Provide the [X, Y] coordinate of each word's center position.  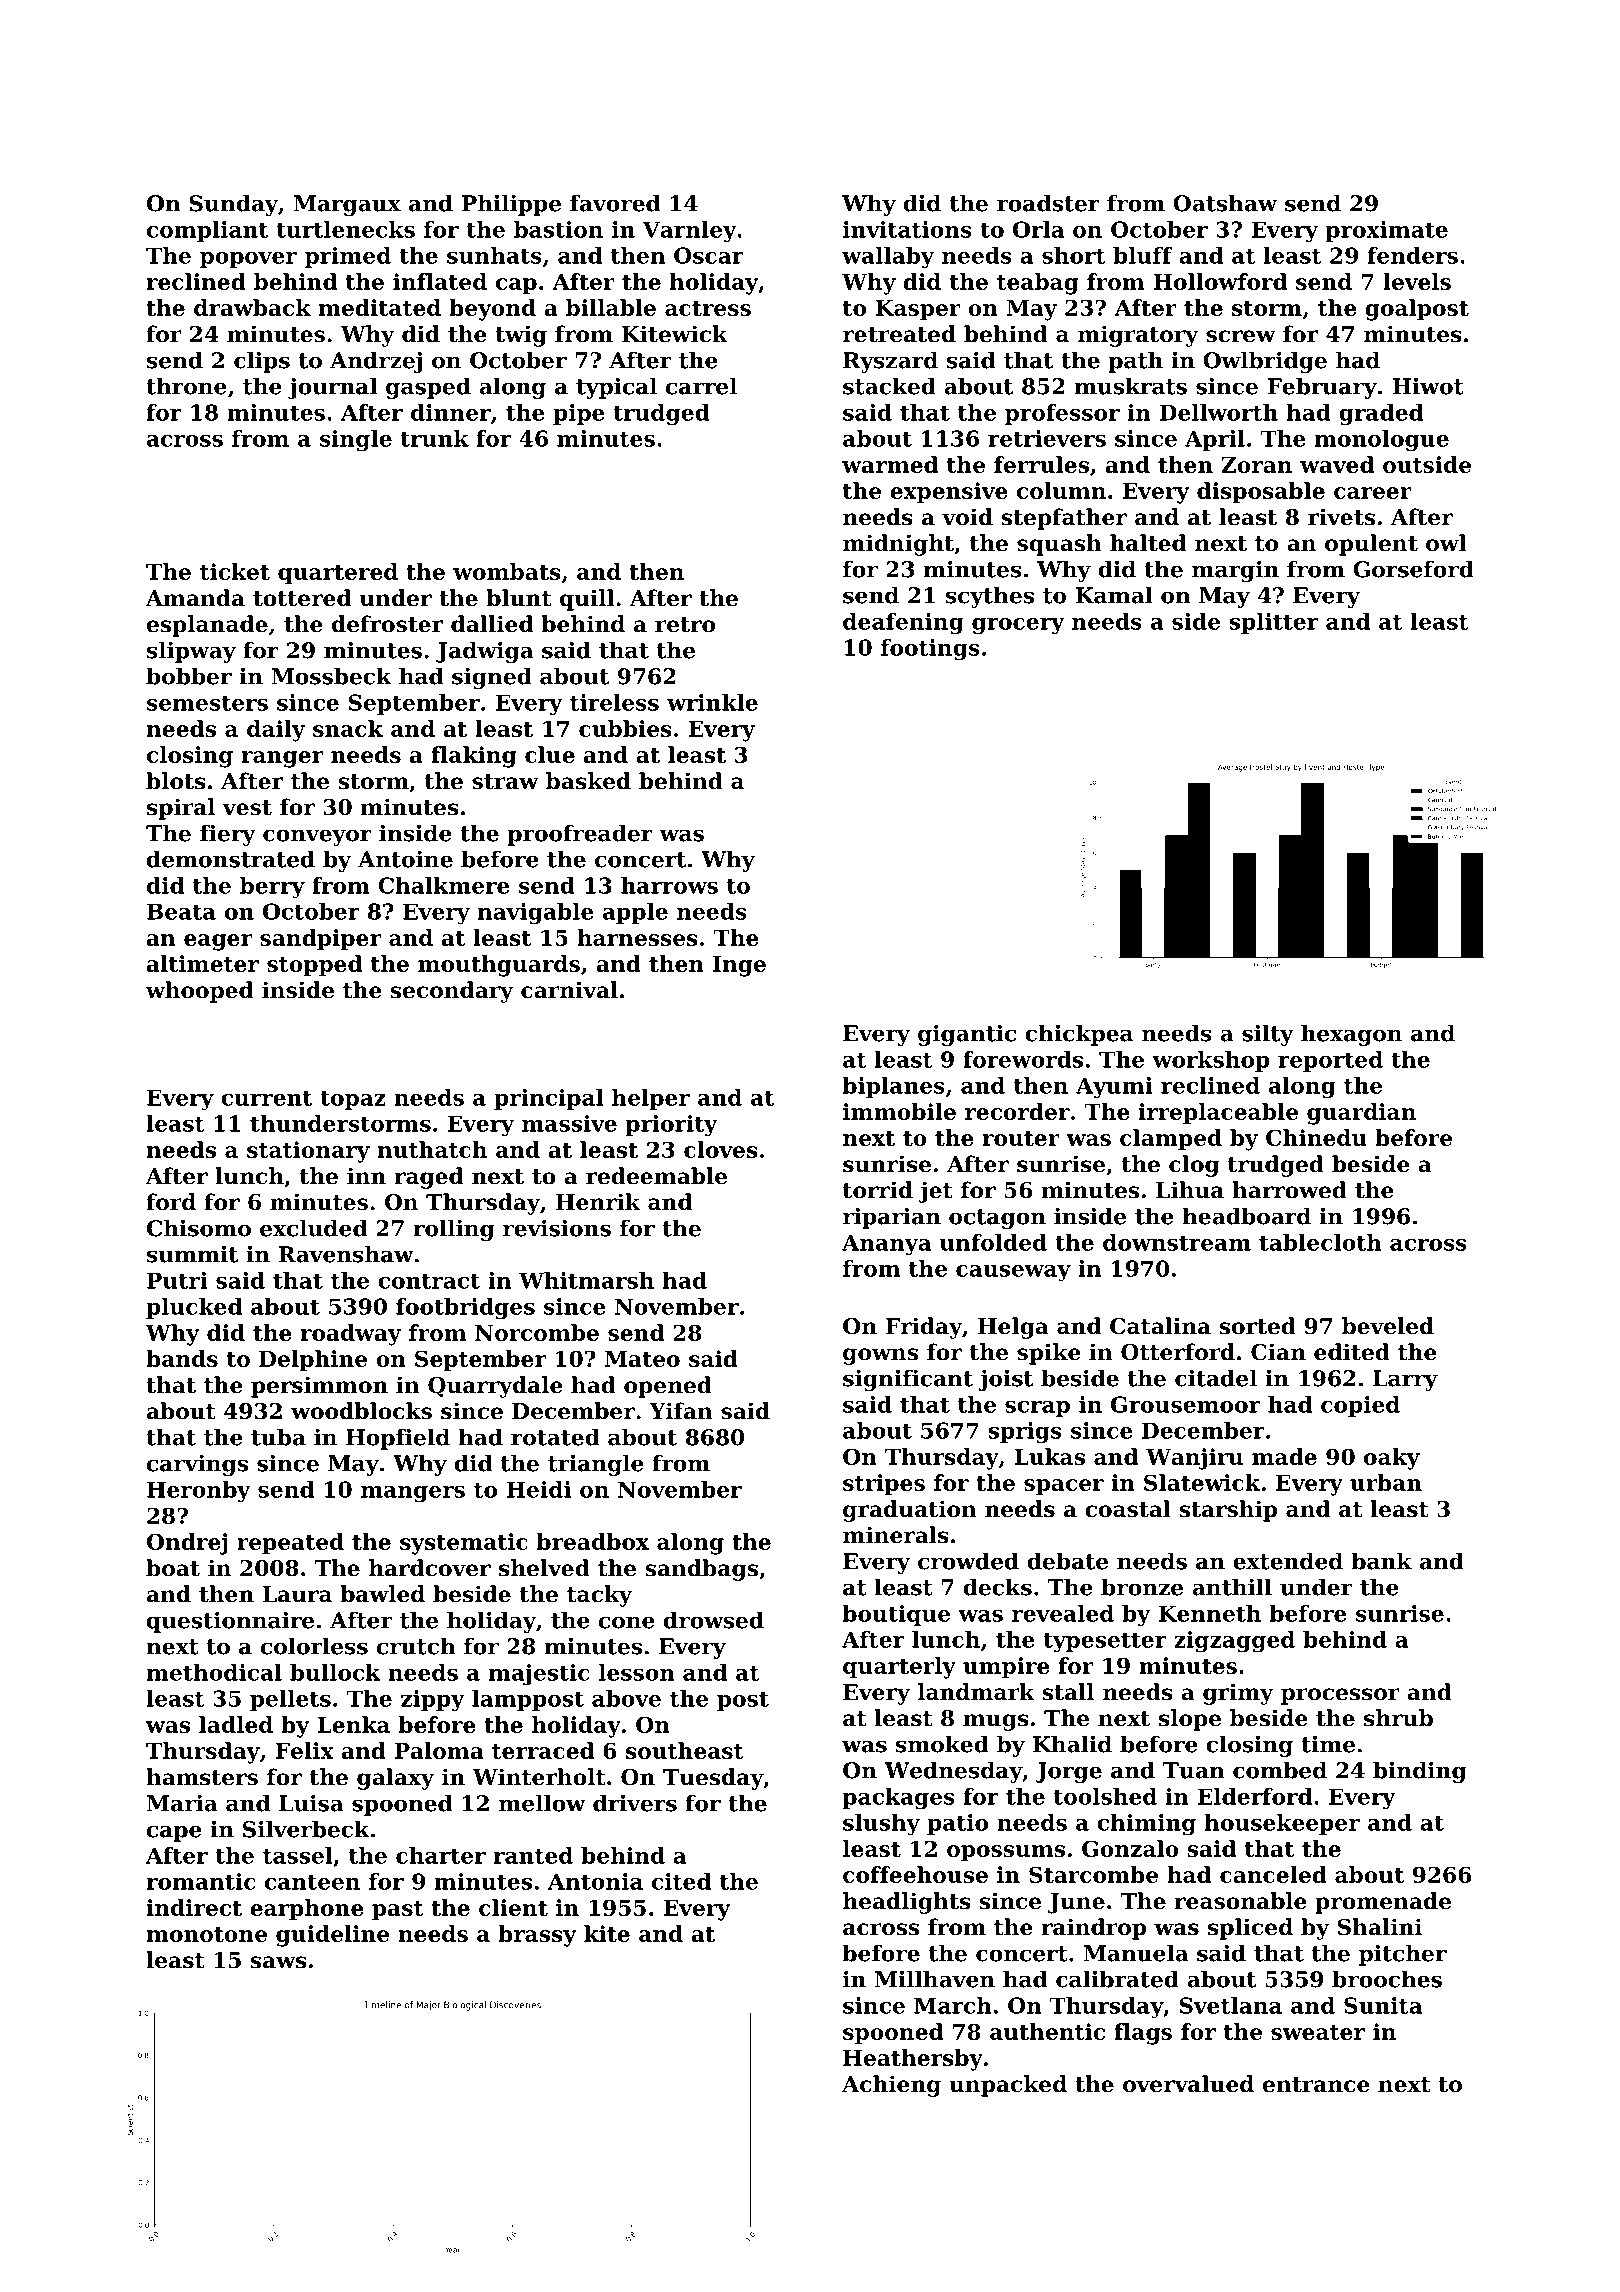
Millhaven [935, 1979]
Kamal [1114, 595]
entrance [1316, 2085]
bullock [335, 1672]
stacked [889, 386]
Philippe [511, 205]
